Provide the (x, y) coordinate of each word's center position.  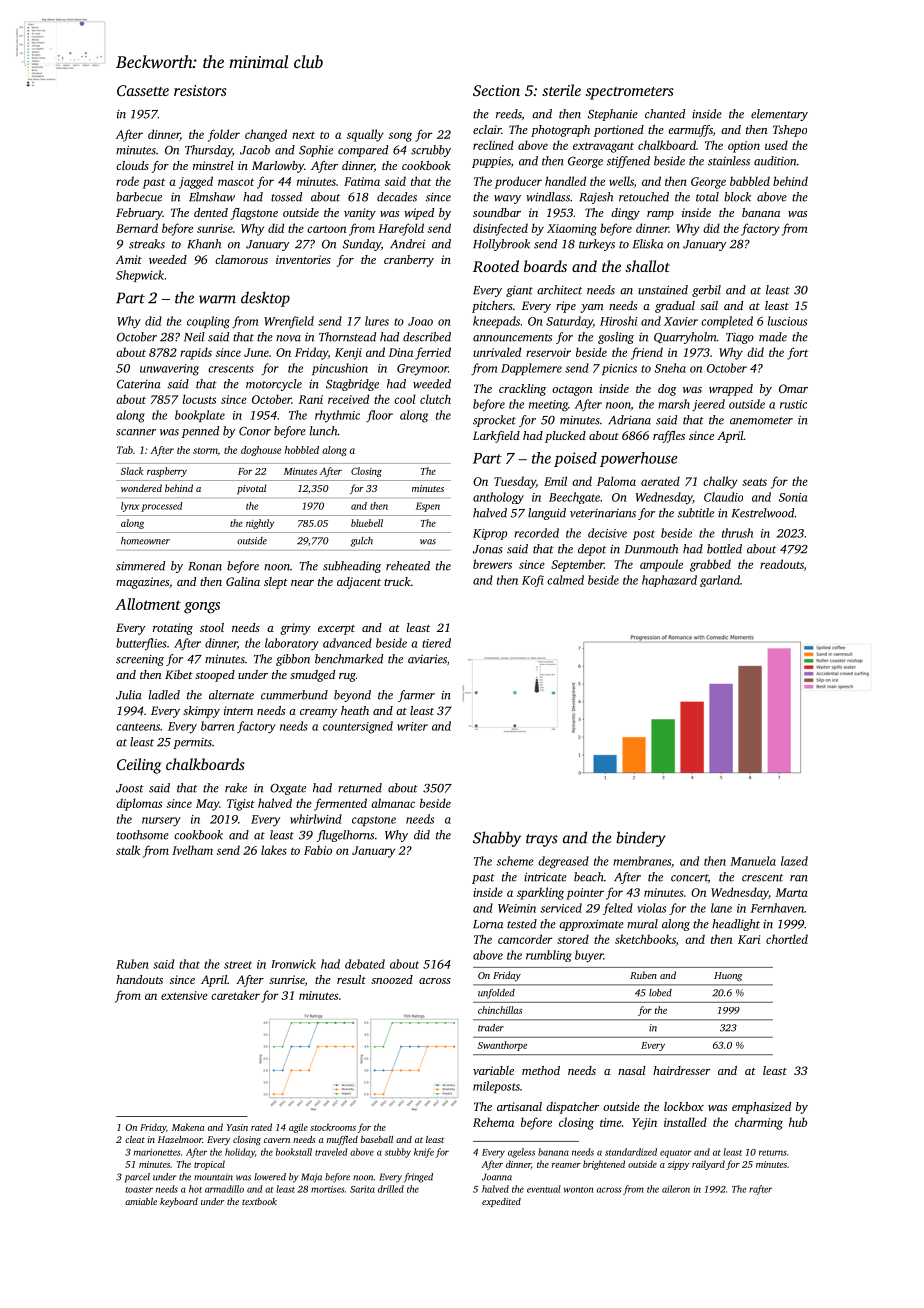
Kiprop (490, 534)
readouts (782, 564)
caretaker (235, 995)
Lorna (488, 924)
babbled (750, 181)
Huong (728, 977)
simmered (140, 566)
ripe (566, 307)
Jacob (255, 150)
